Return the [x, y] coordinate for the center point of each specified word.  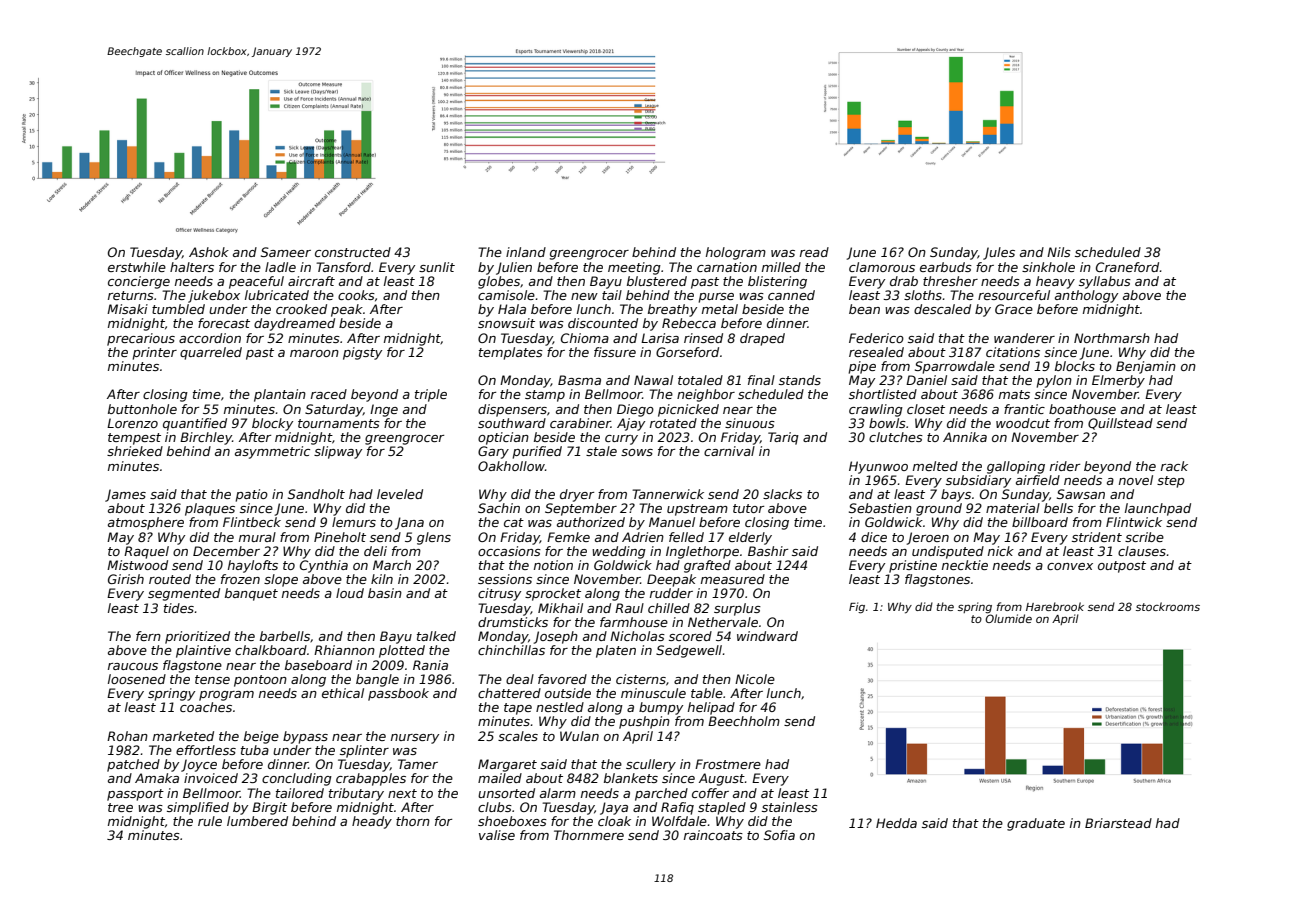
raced [329, 394]
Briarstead [1118, 823]
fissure [615, 352]
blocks [1075, 366]
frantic [1024, 409]
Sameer [286, 252]
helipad [711, 708]
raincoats [713, 835]
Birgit [269, 808]
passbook [398, 694]
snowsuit [506, 323]
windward [767, 636]
